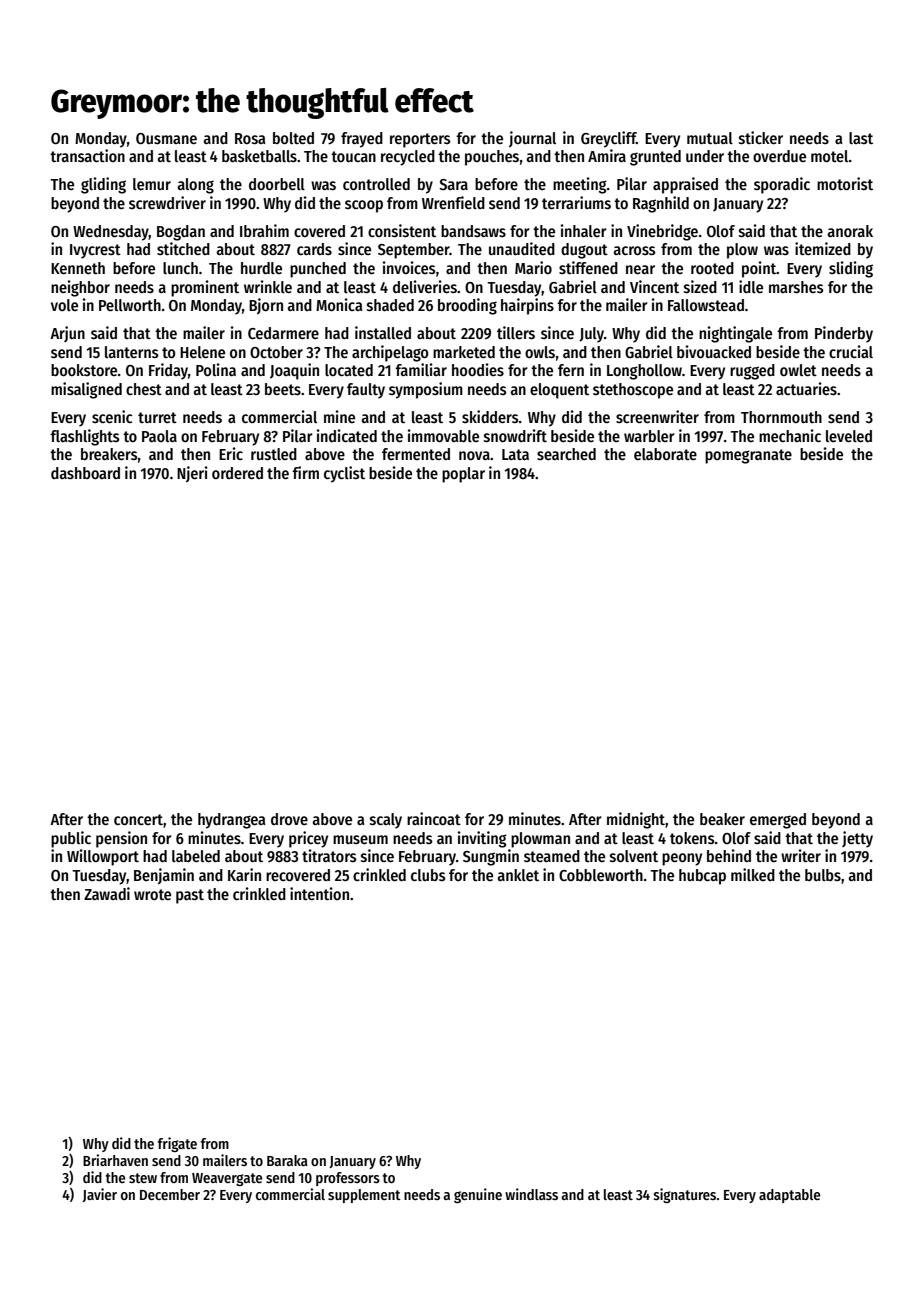  I want to click on anorak, so click(850, 231).
